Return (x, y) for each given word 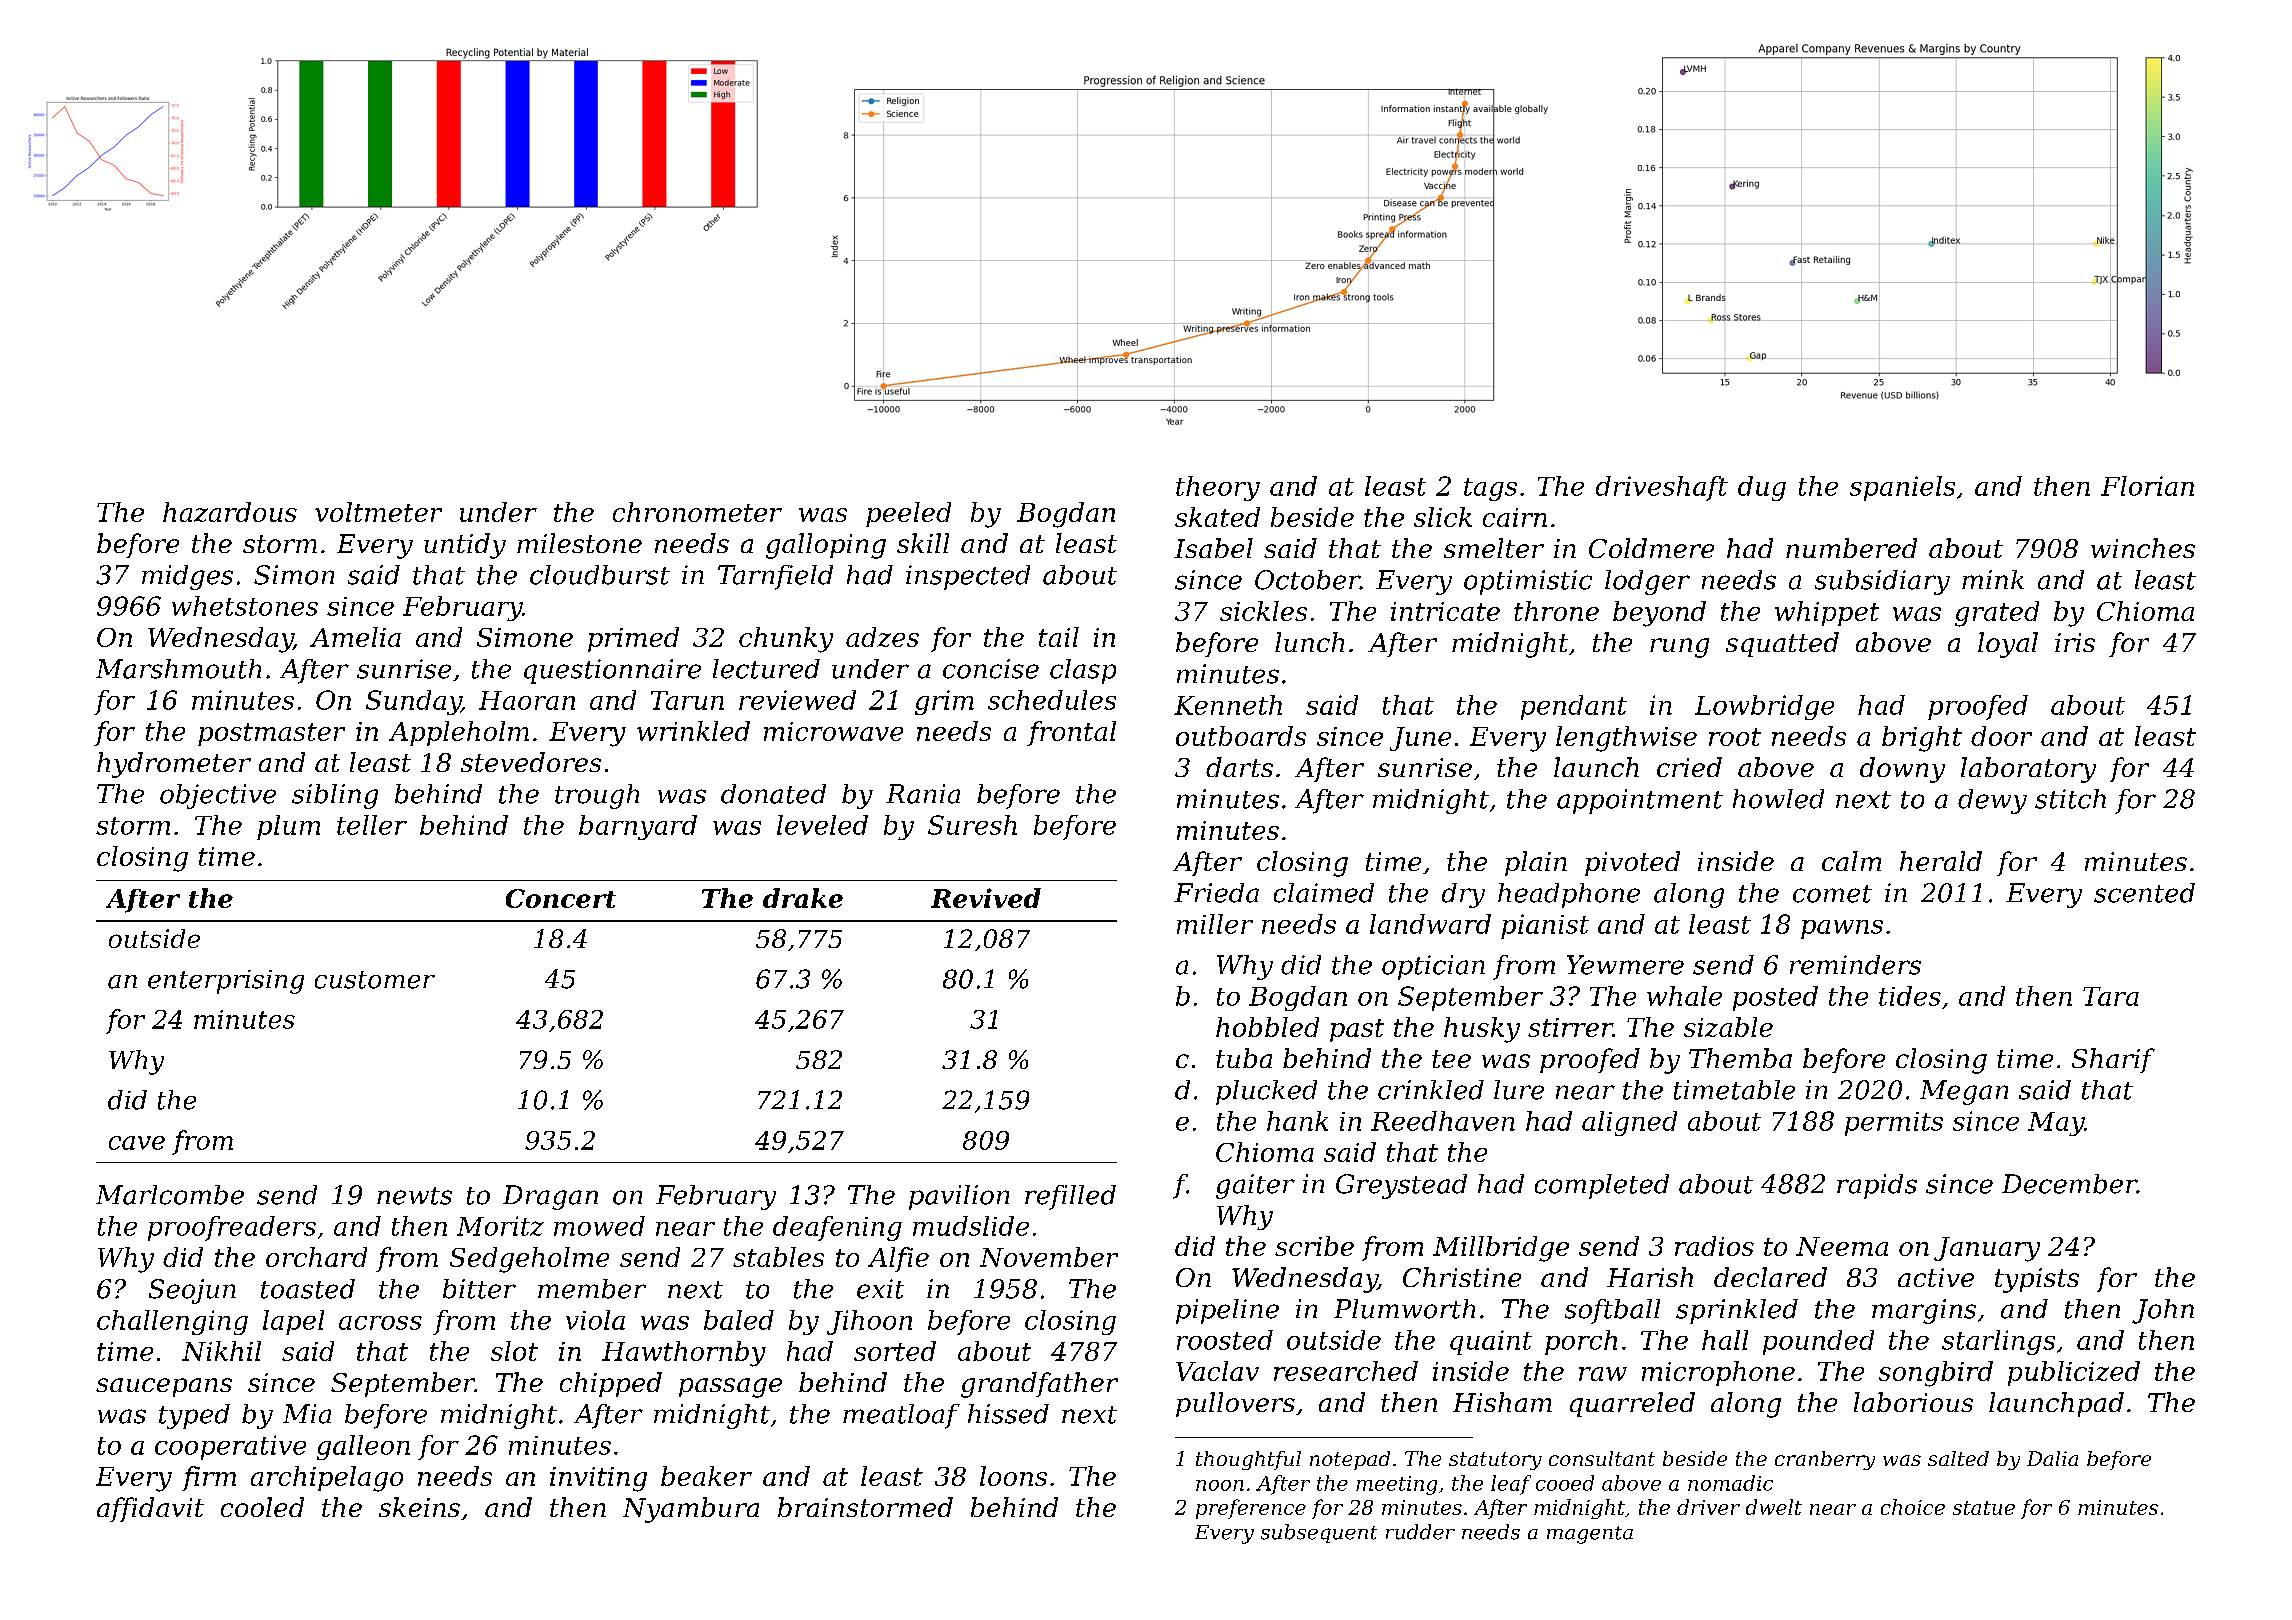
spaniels (1902, 488)
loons (1013, 1476)
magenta (1590, 1535)
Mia (307, 1414)
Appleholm (459, 733)
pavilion (959, 1197)
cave (137, 1143)
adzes (882, 637)
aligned (1629, 1123)
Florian (2147, 486)
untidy (465, 546)
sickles (1263, 611)
